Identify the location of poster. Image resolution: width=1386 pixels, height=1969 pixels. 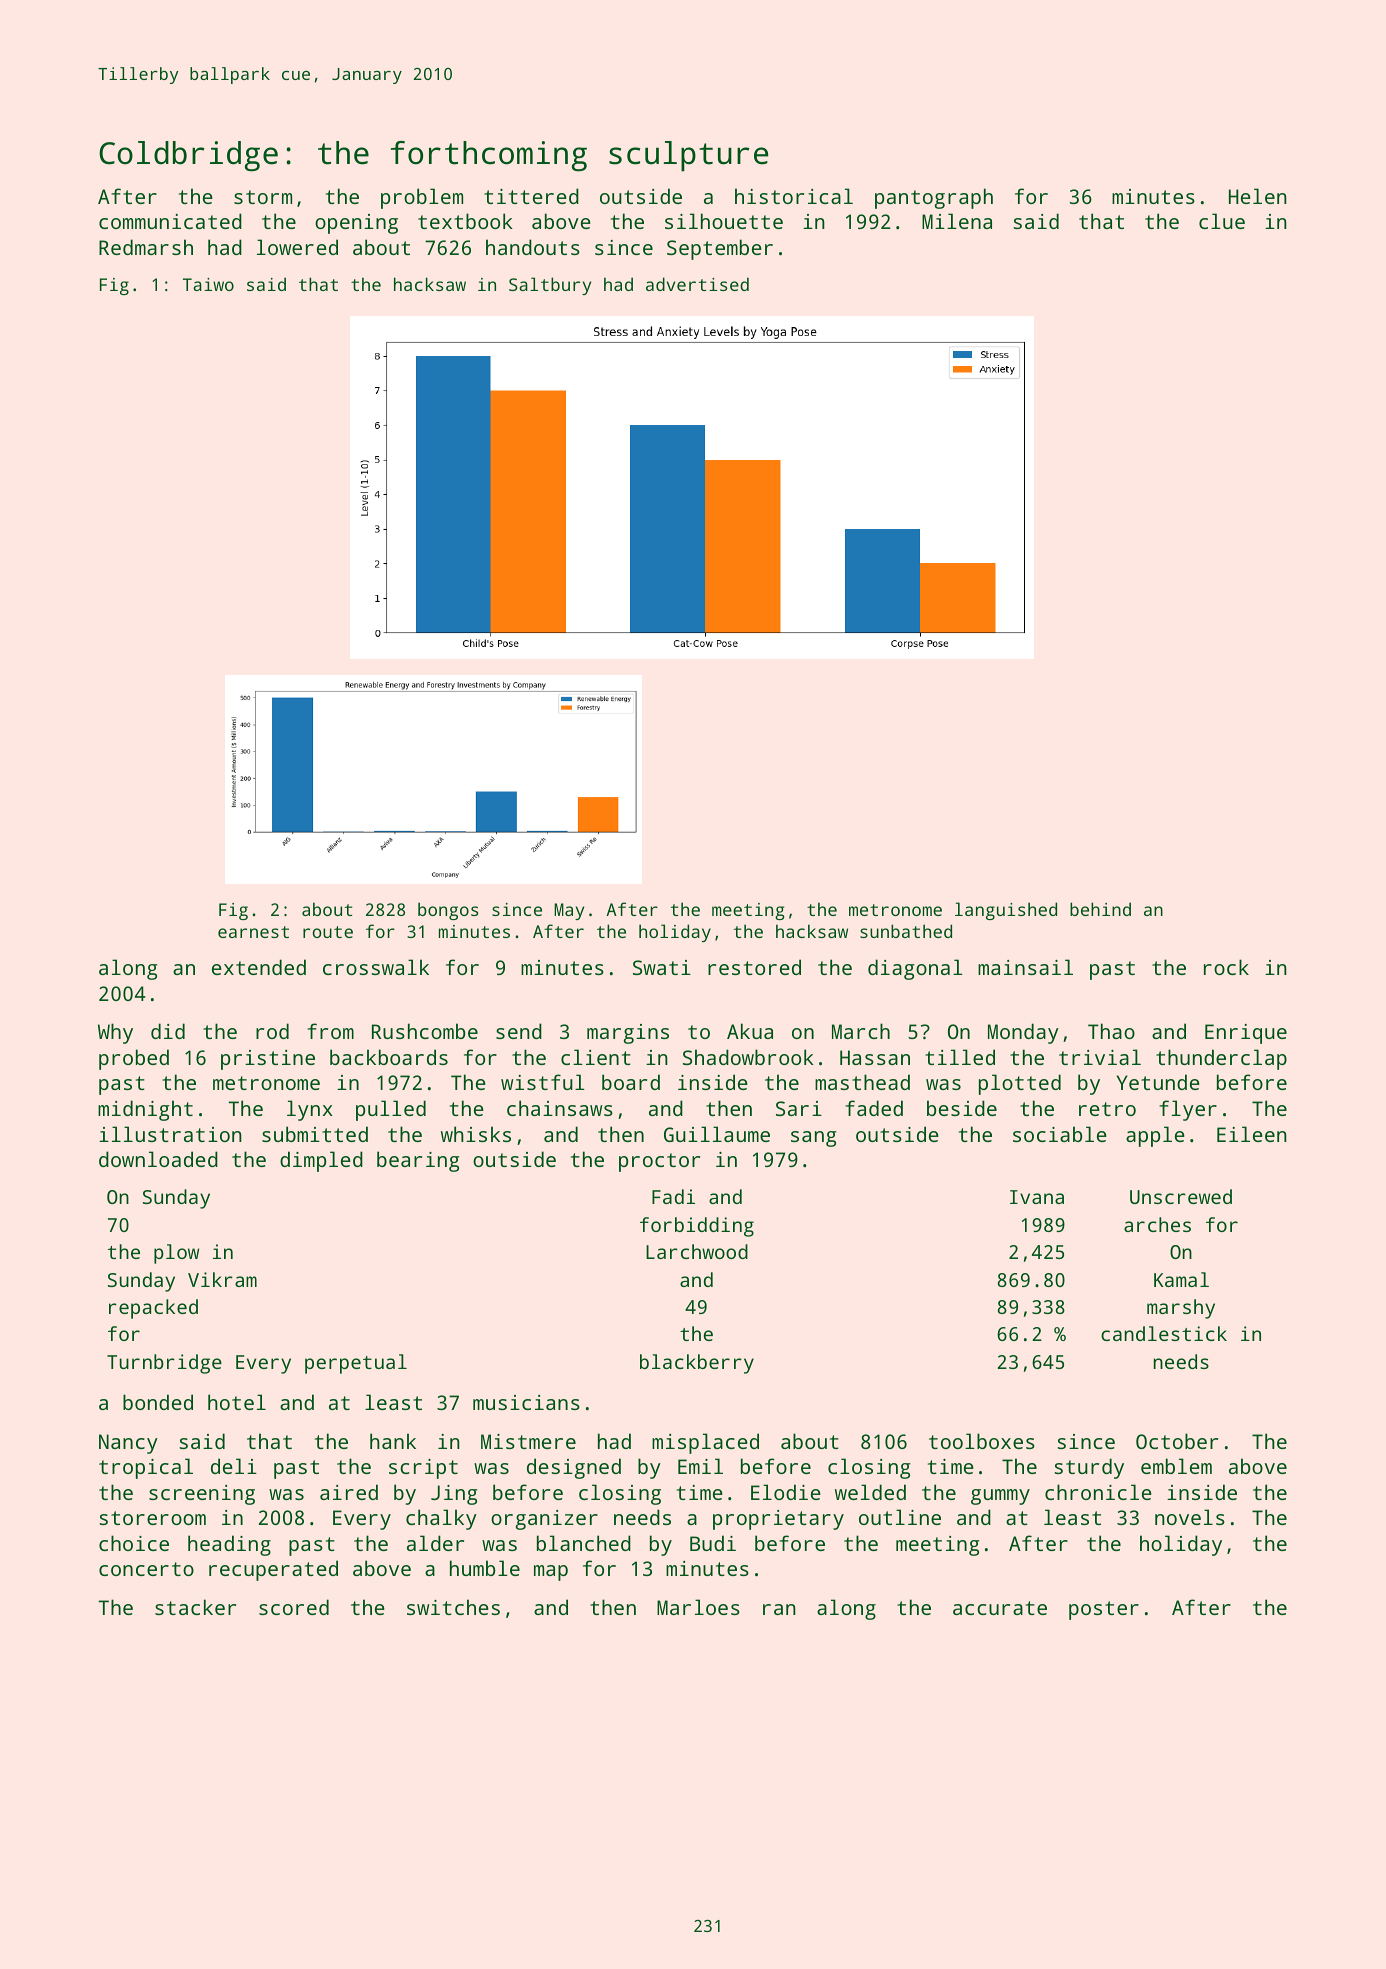
(1104, 1610).
